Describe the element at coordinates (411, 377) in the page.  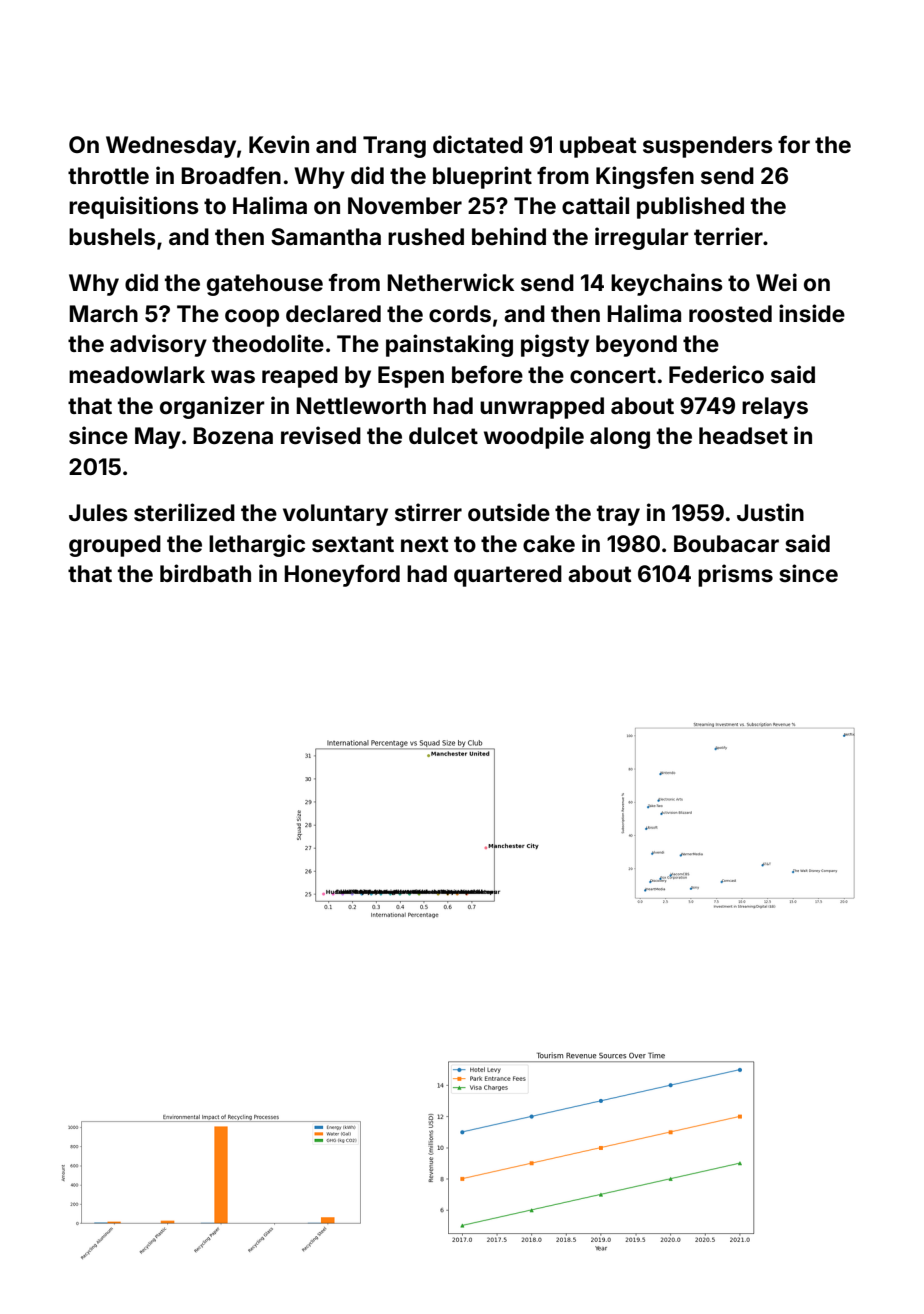
I see `Espen` at that location.
